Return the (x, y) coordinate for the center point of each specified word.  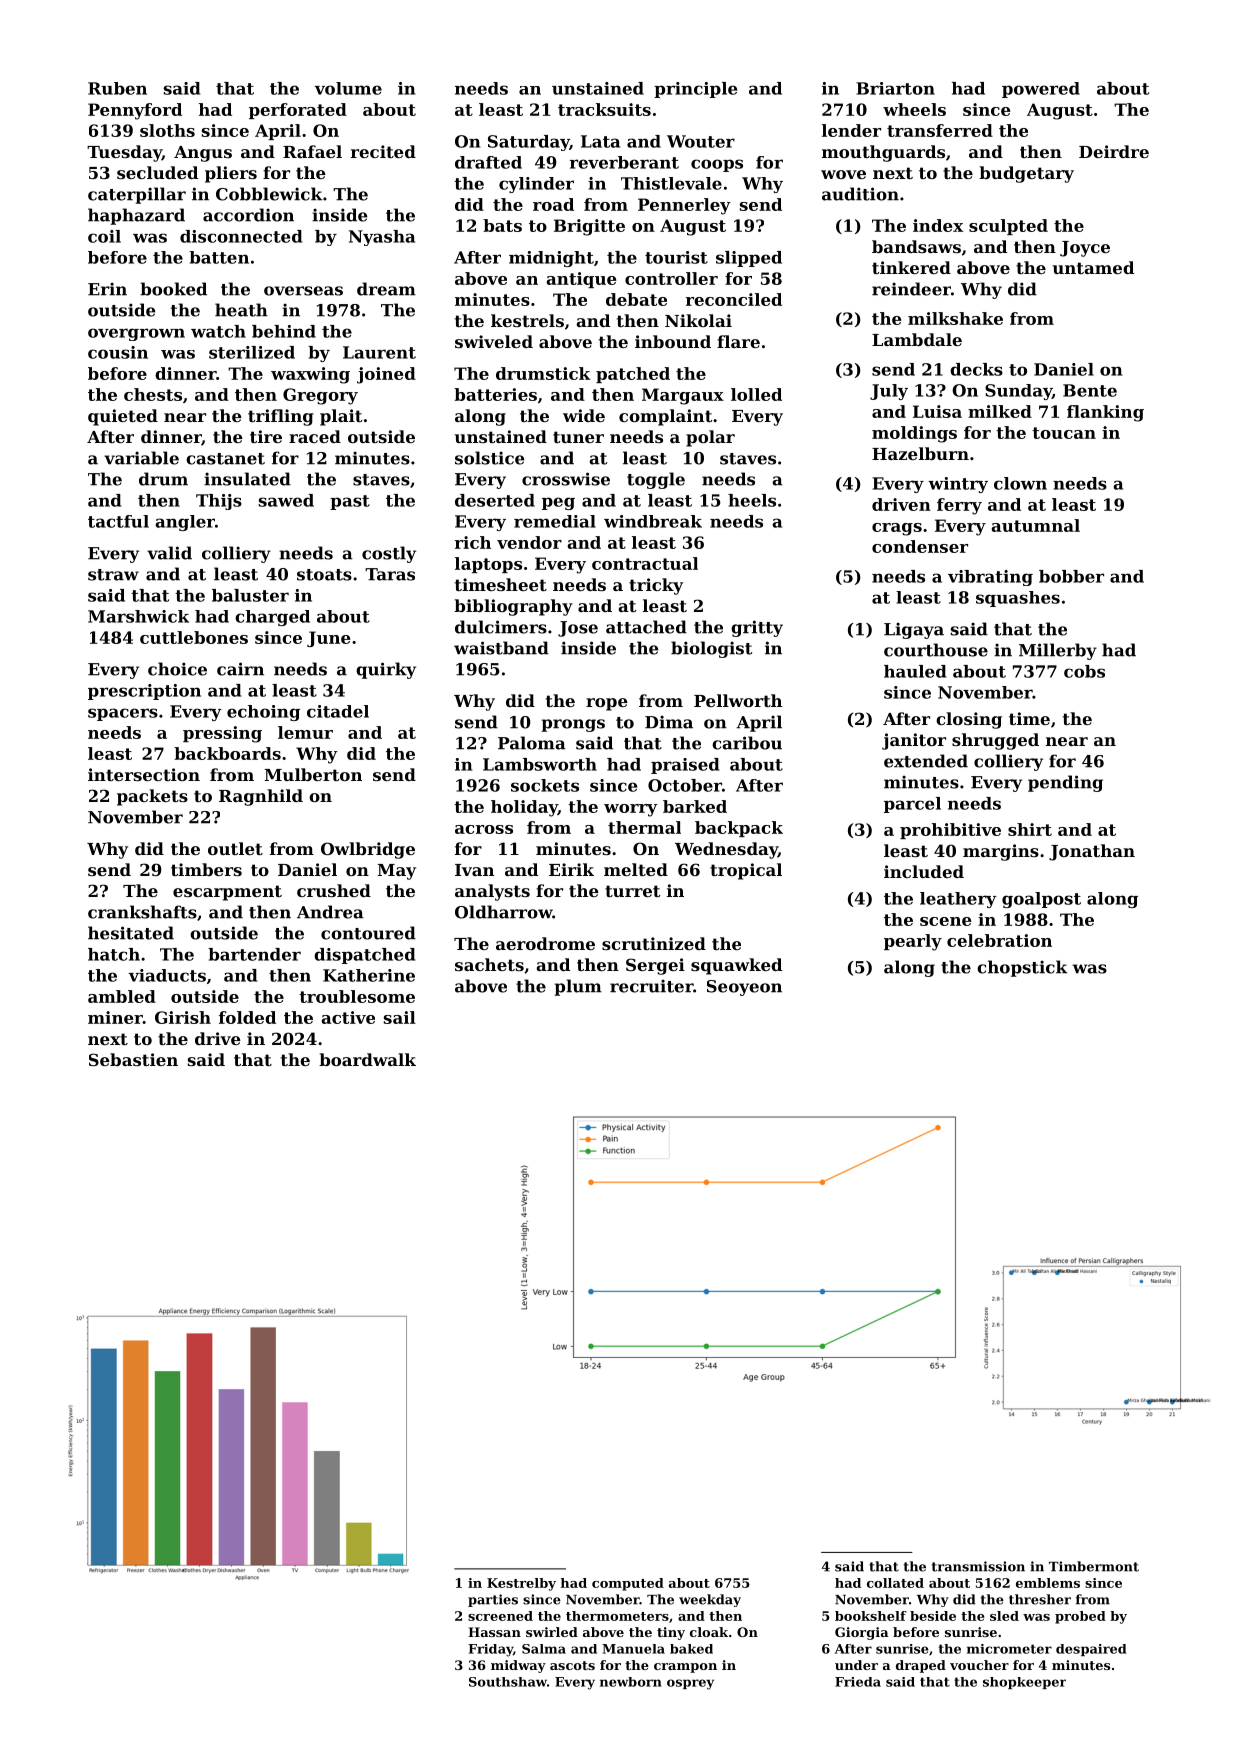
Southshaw (508, 1682)
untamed (1093, 267)
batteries (495, 394)
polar (710, 438)
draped (921, 1666)
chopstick (1022, 968)
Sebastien (133, 1059)
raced (315, 436)
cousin (118, 352)
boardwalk (367, 1059)
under (856, 1665)
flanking (1105, 413)
